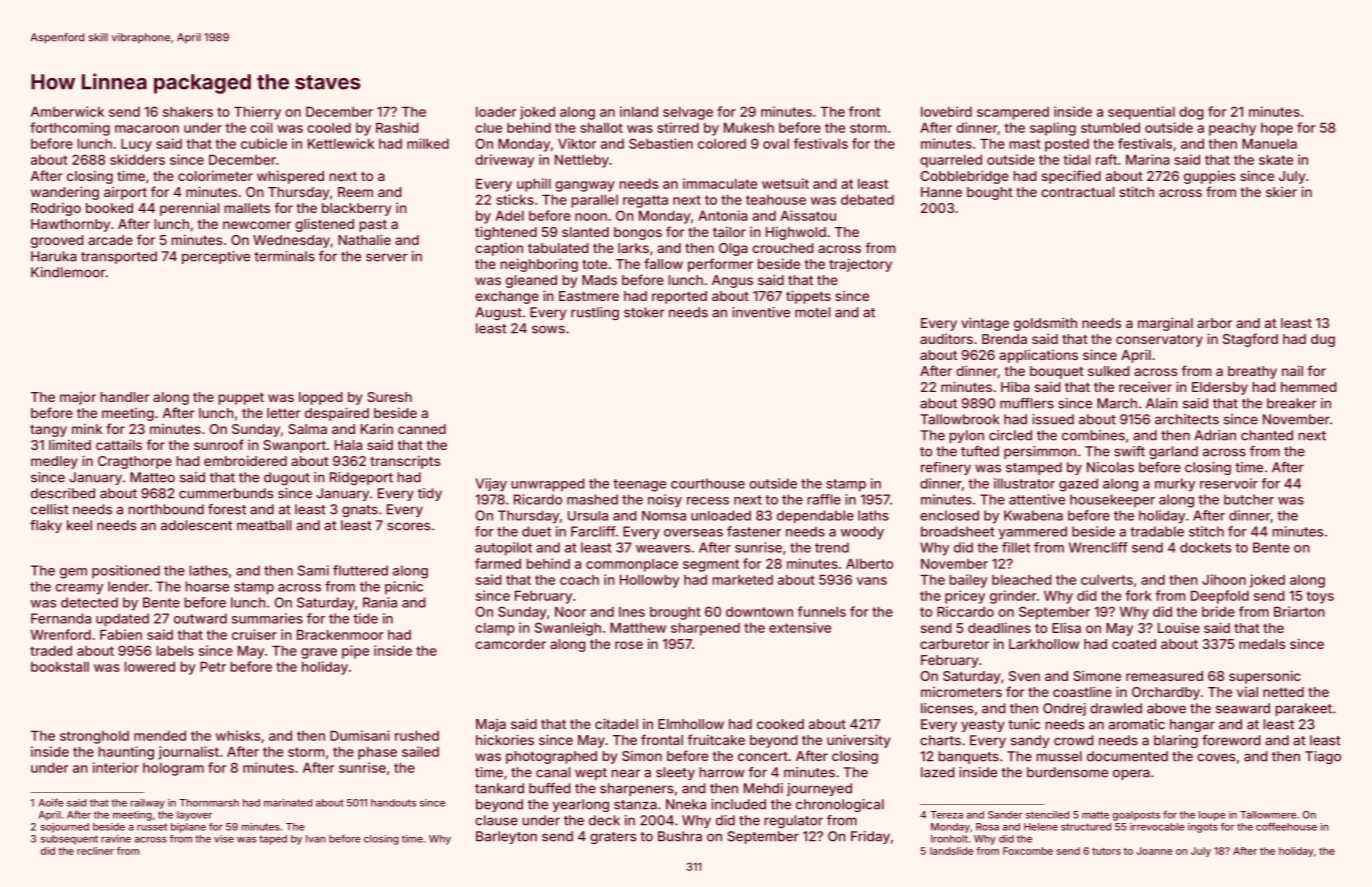 The image size is (1372, 887). I want to click on landslide, so click(952, 851).
